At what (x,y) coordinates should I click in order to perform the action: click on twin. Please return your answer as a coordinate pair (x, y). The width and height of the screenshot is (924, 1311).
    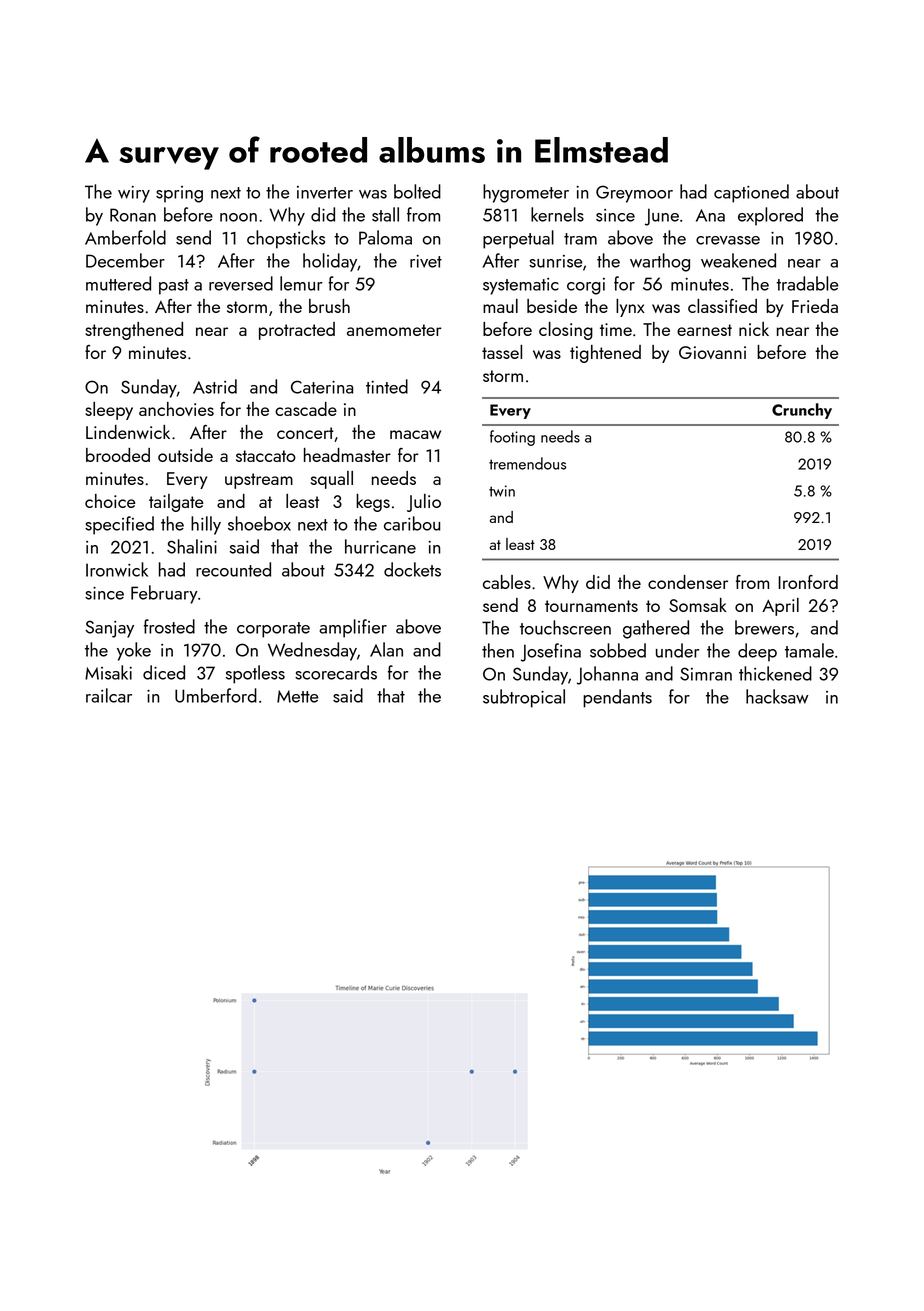
    Looking at the image, I should click on (502, 491).
